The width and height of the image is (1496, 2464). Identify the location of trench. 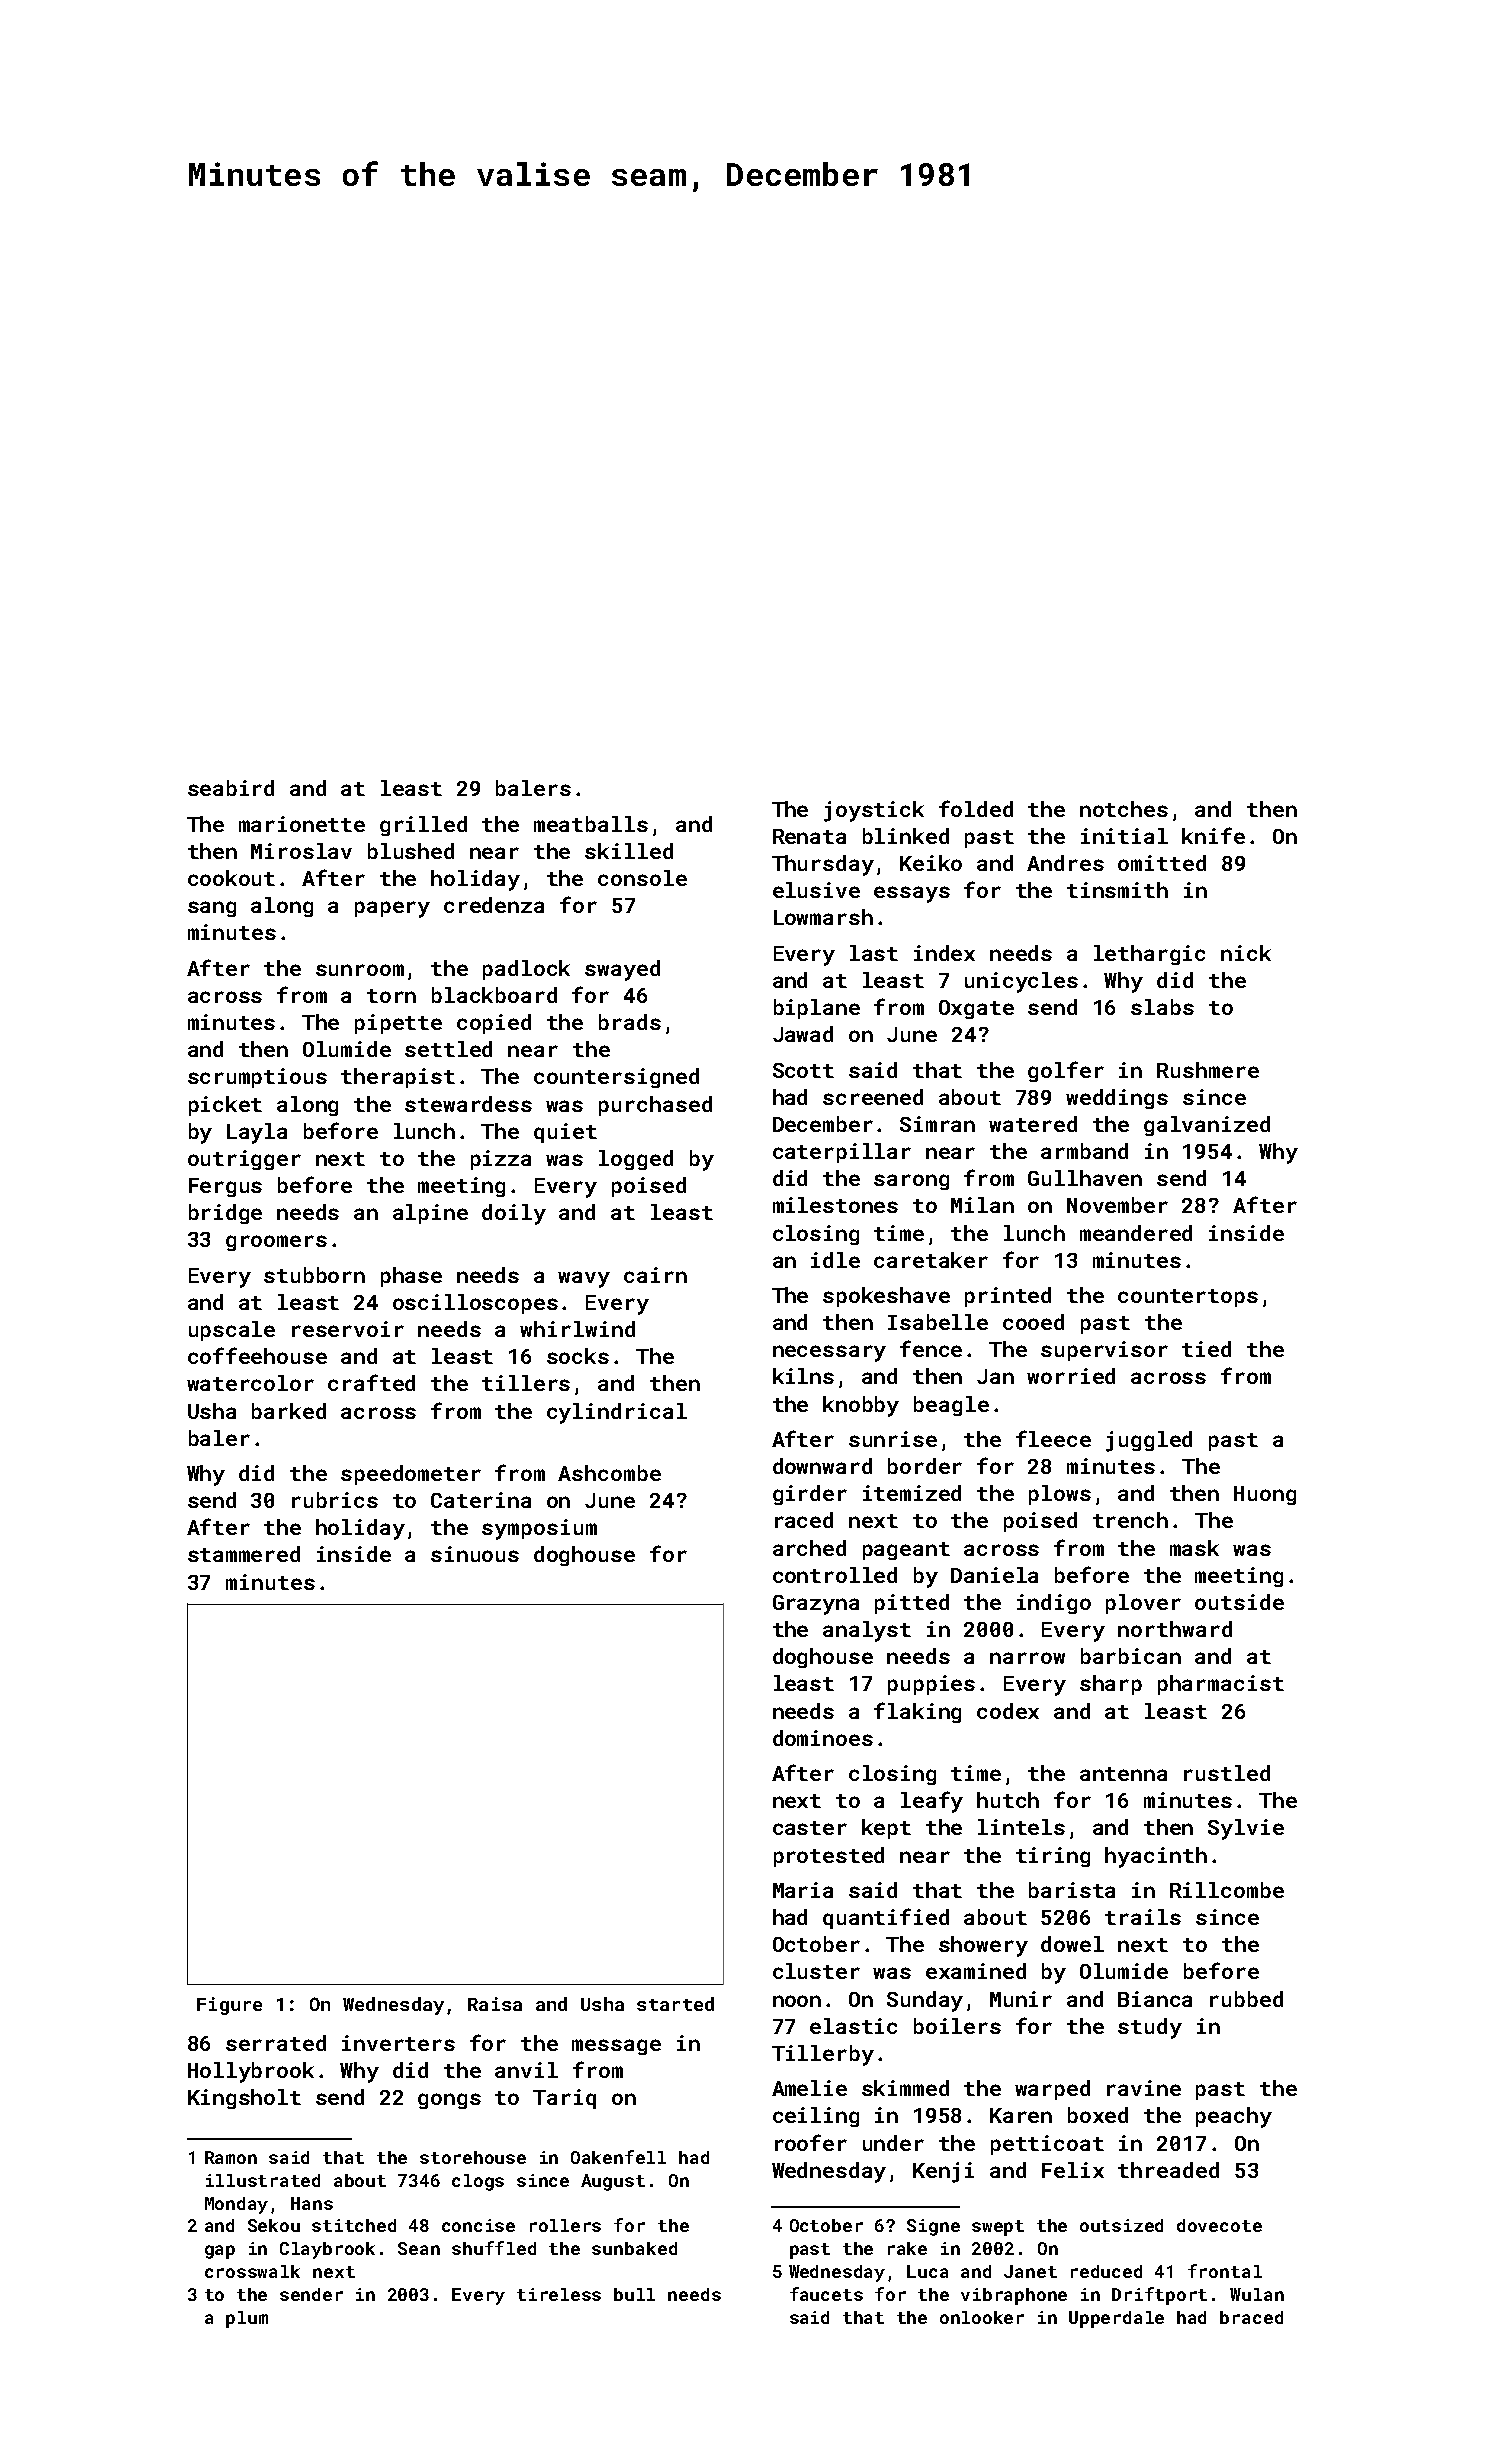
(1130, 1520).
